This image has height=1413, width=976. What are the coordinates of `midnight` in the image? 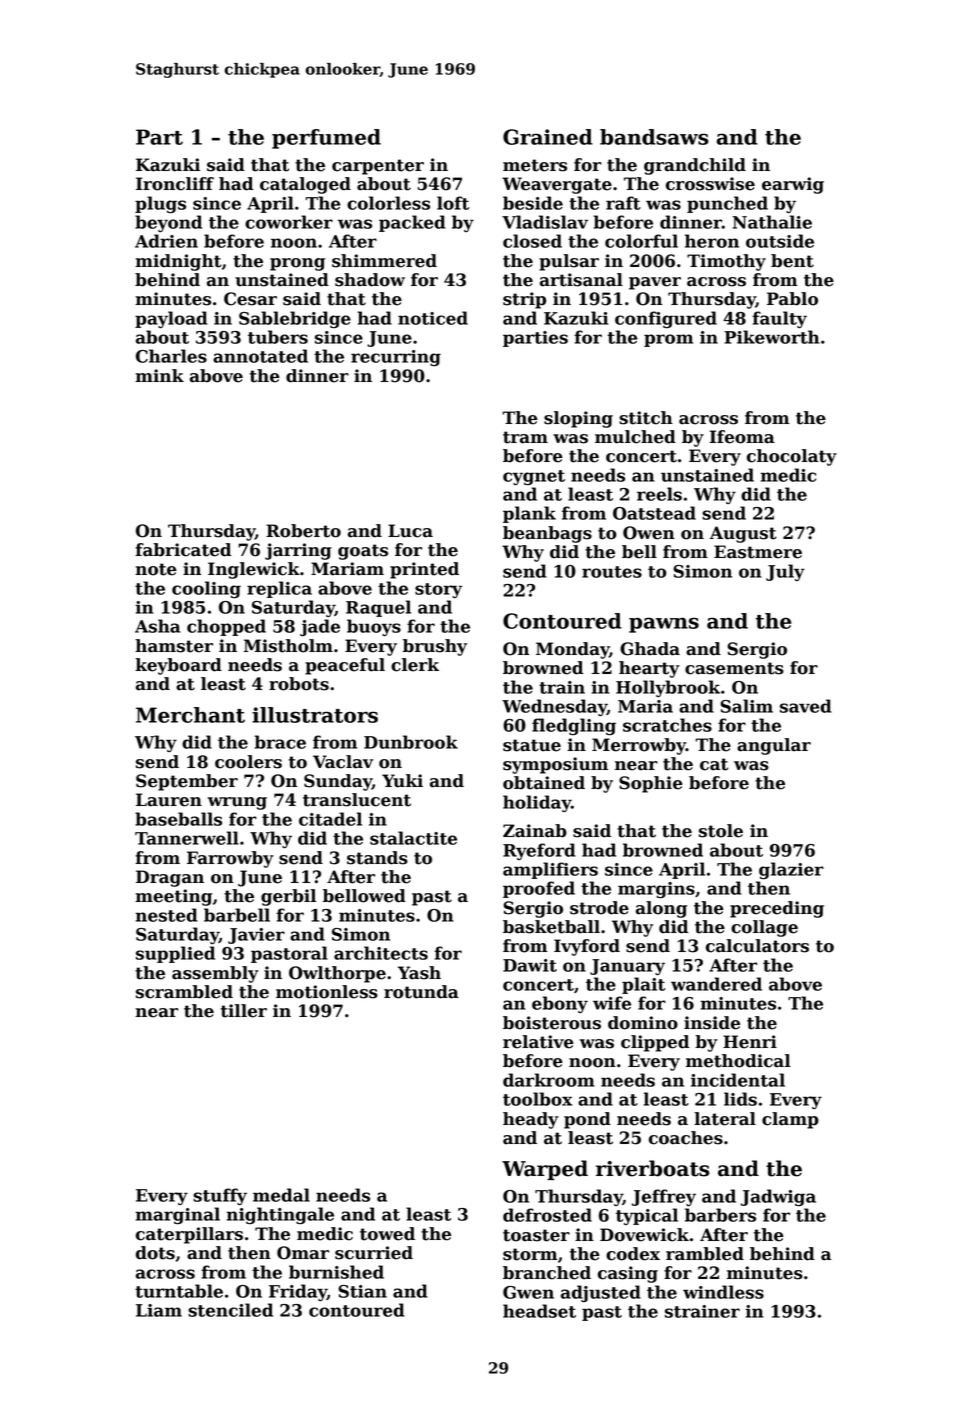 It's located at (178, 262).
